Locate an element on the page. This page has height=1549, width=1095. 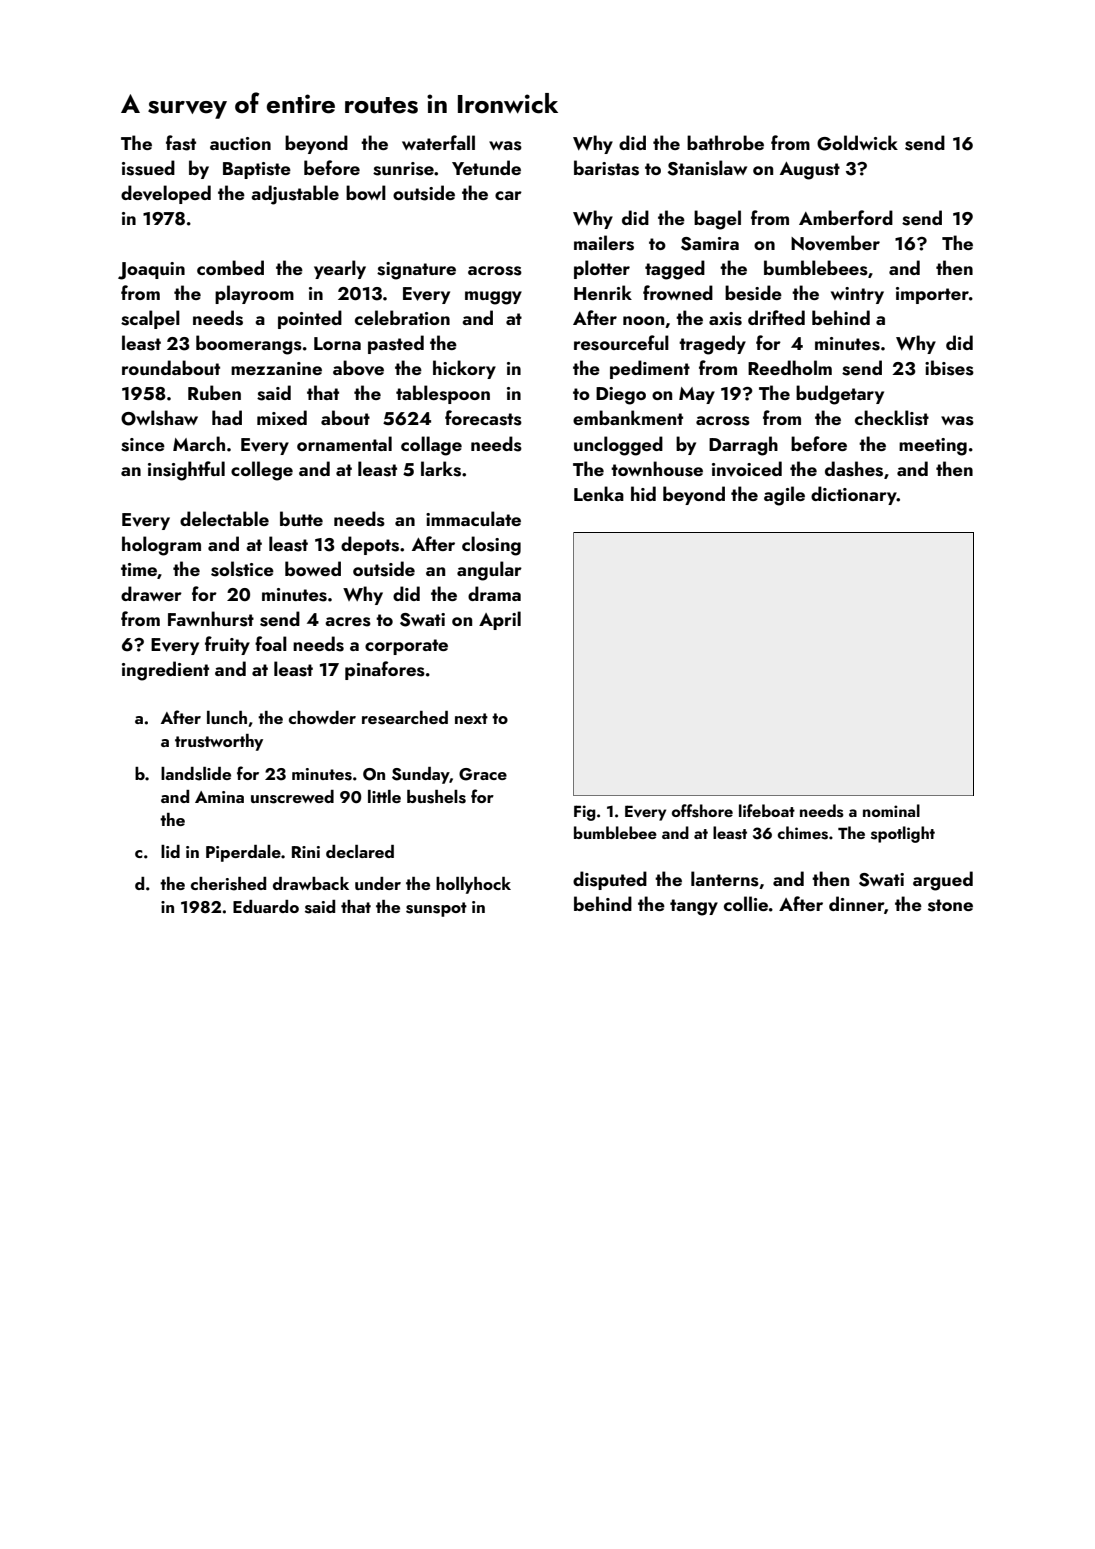
fruity is located at coordinates (227, 645).
